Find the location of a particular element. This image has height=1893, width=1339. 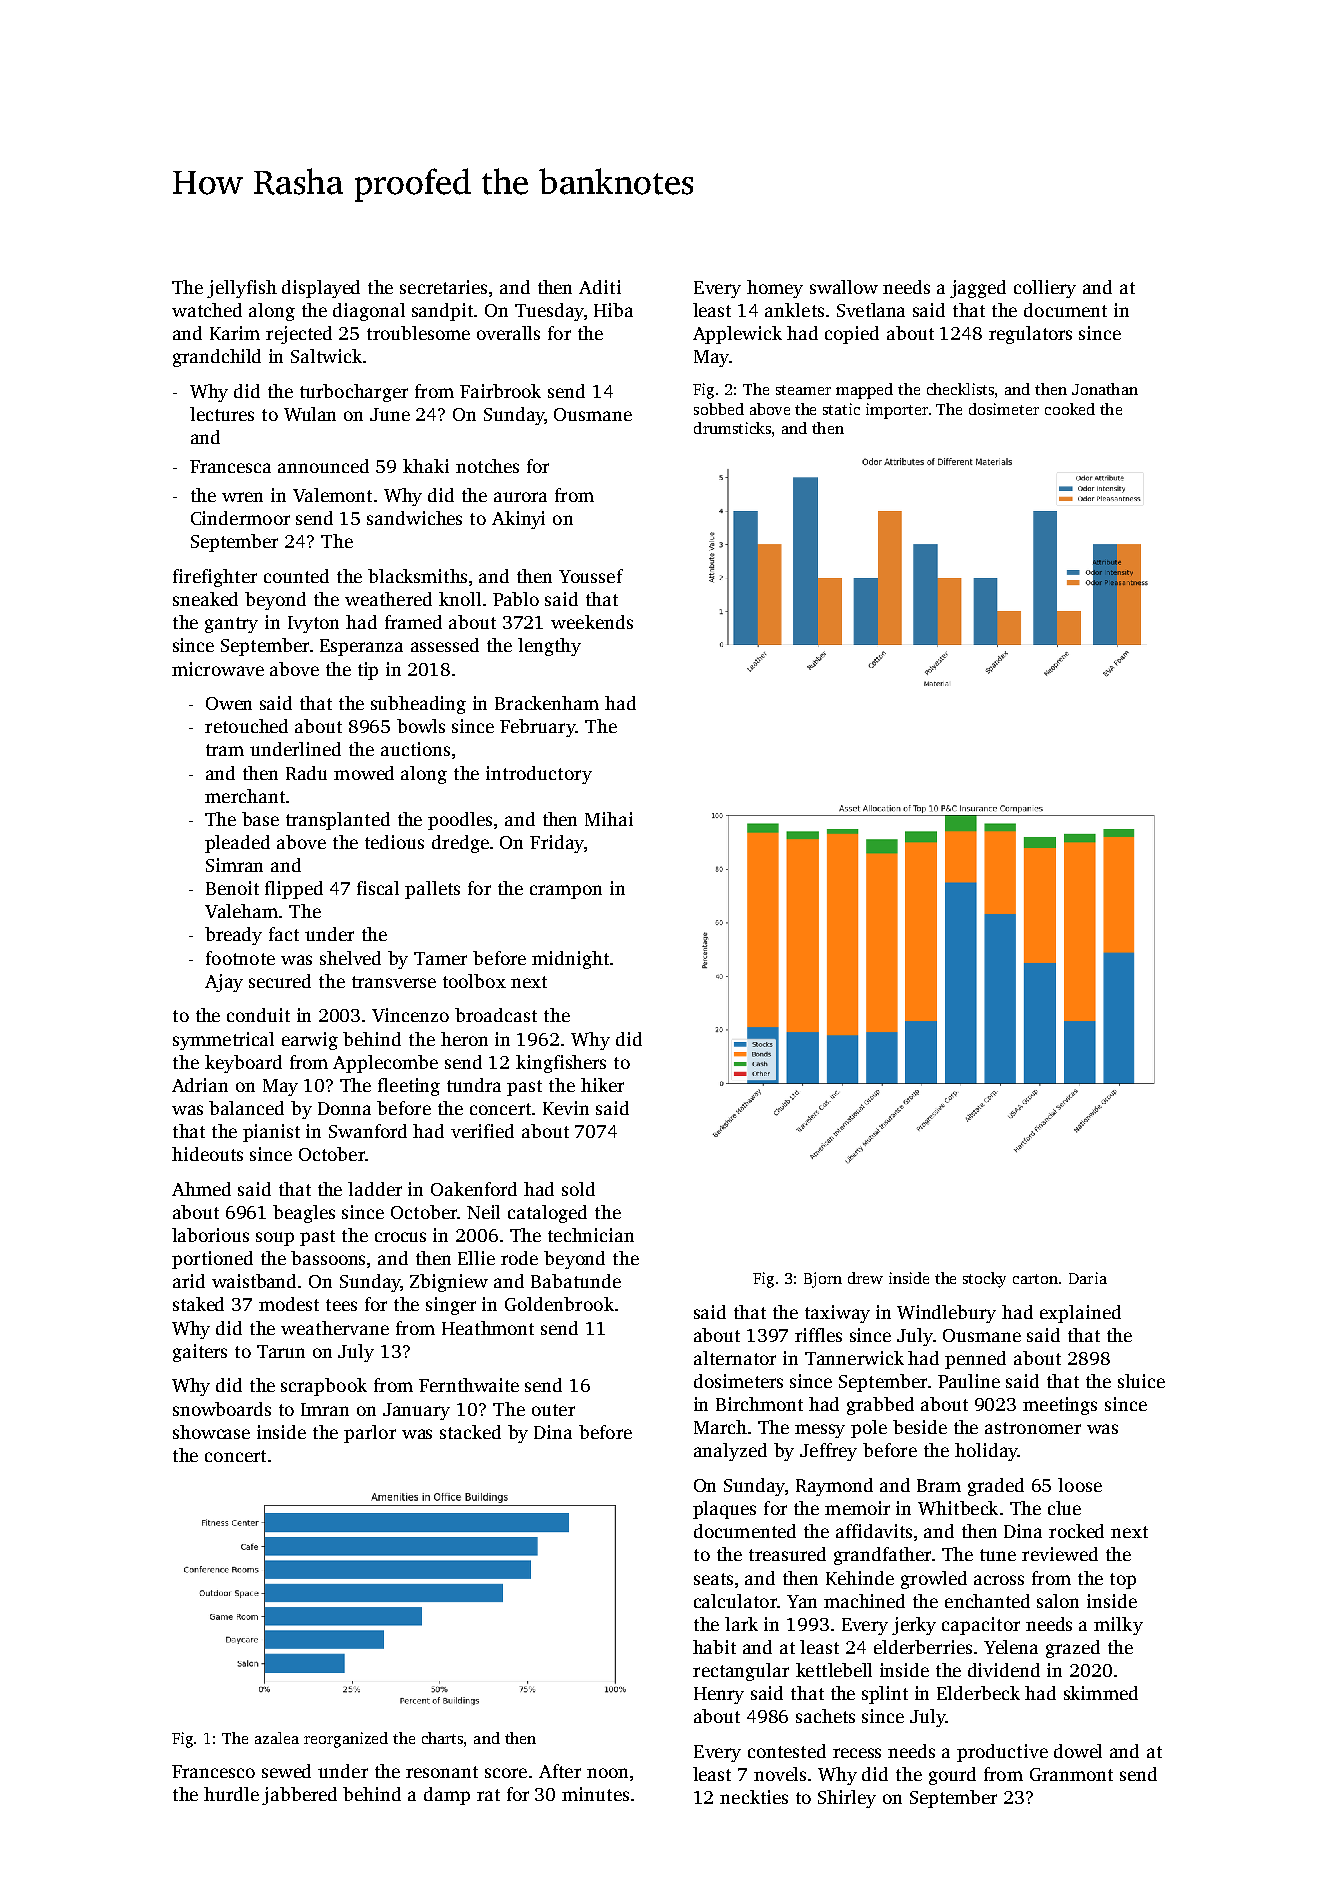

reorganized is located at coordinates (346, 1740).
